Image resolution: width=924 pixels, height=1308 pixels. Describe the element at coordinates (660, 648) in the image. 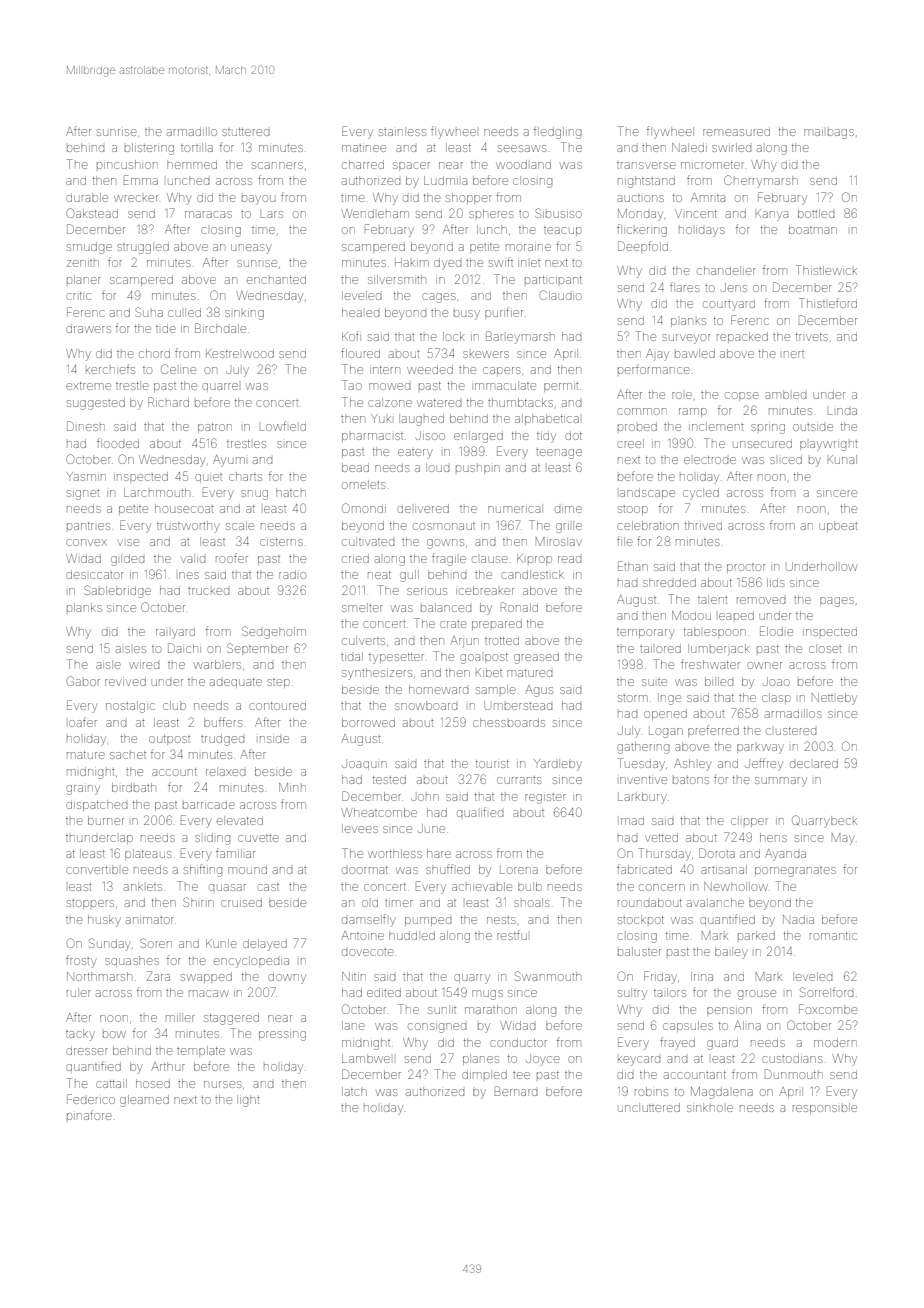

I see `tailored` at that location.
